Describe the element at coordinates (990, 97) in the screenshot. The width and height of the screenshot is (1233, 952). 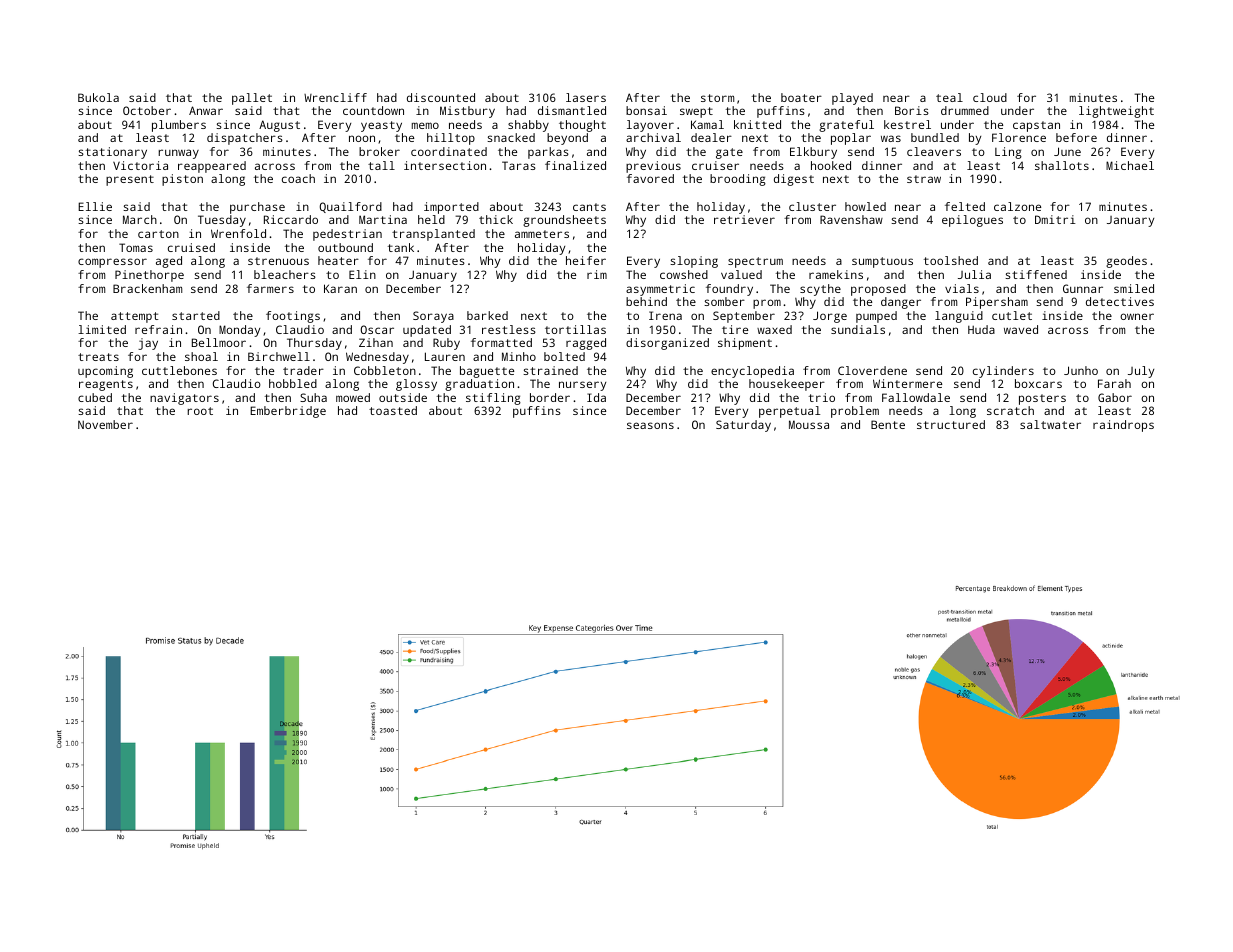
I see `cloud` at that location.
